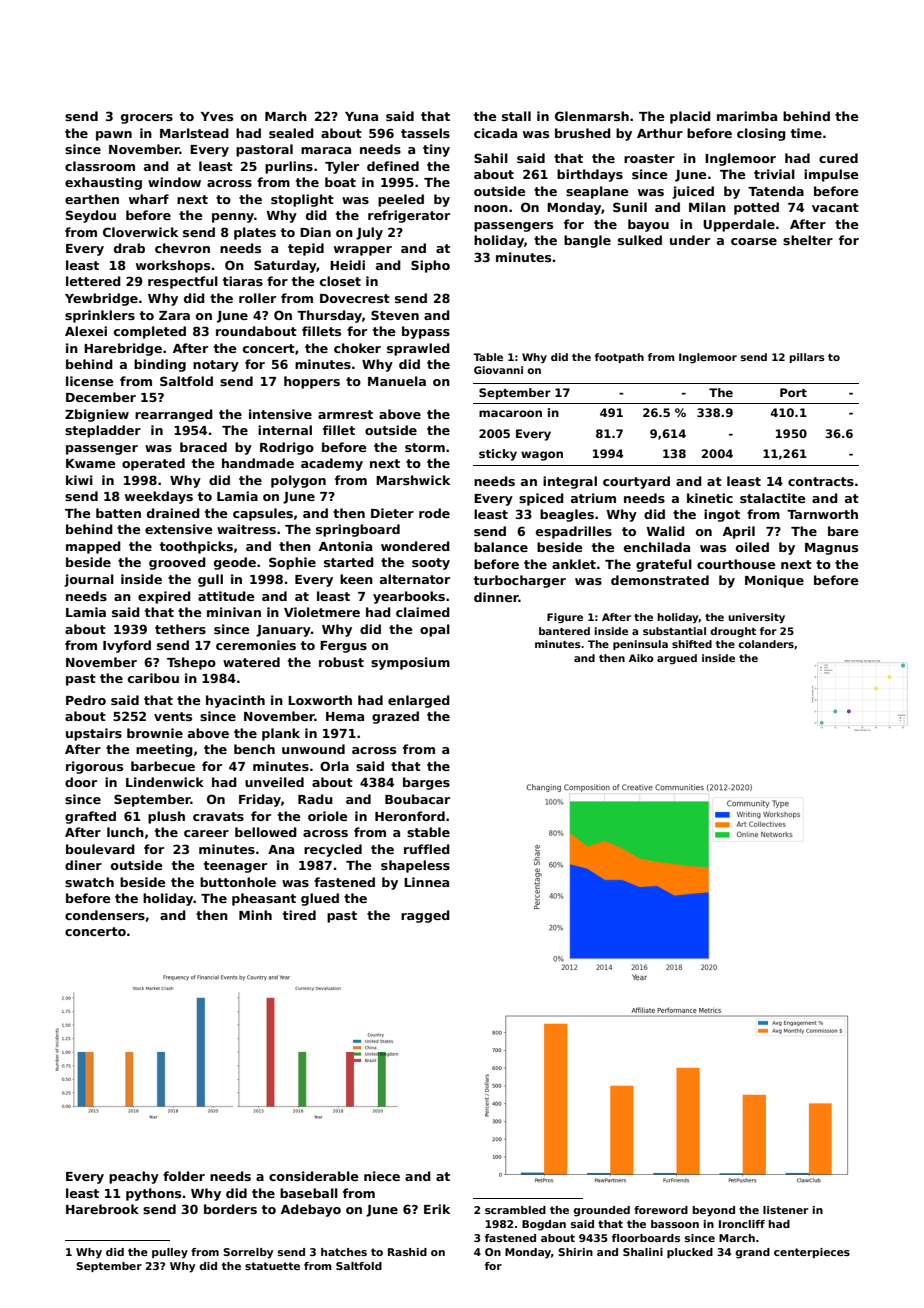 This screenshot has height=1308, width=924. Describe the element at coordinates (752, 1253) in the screenshot. I see `grand` at that location.
